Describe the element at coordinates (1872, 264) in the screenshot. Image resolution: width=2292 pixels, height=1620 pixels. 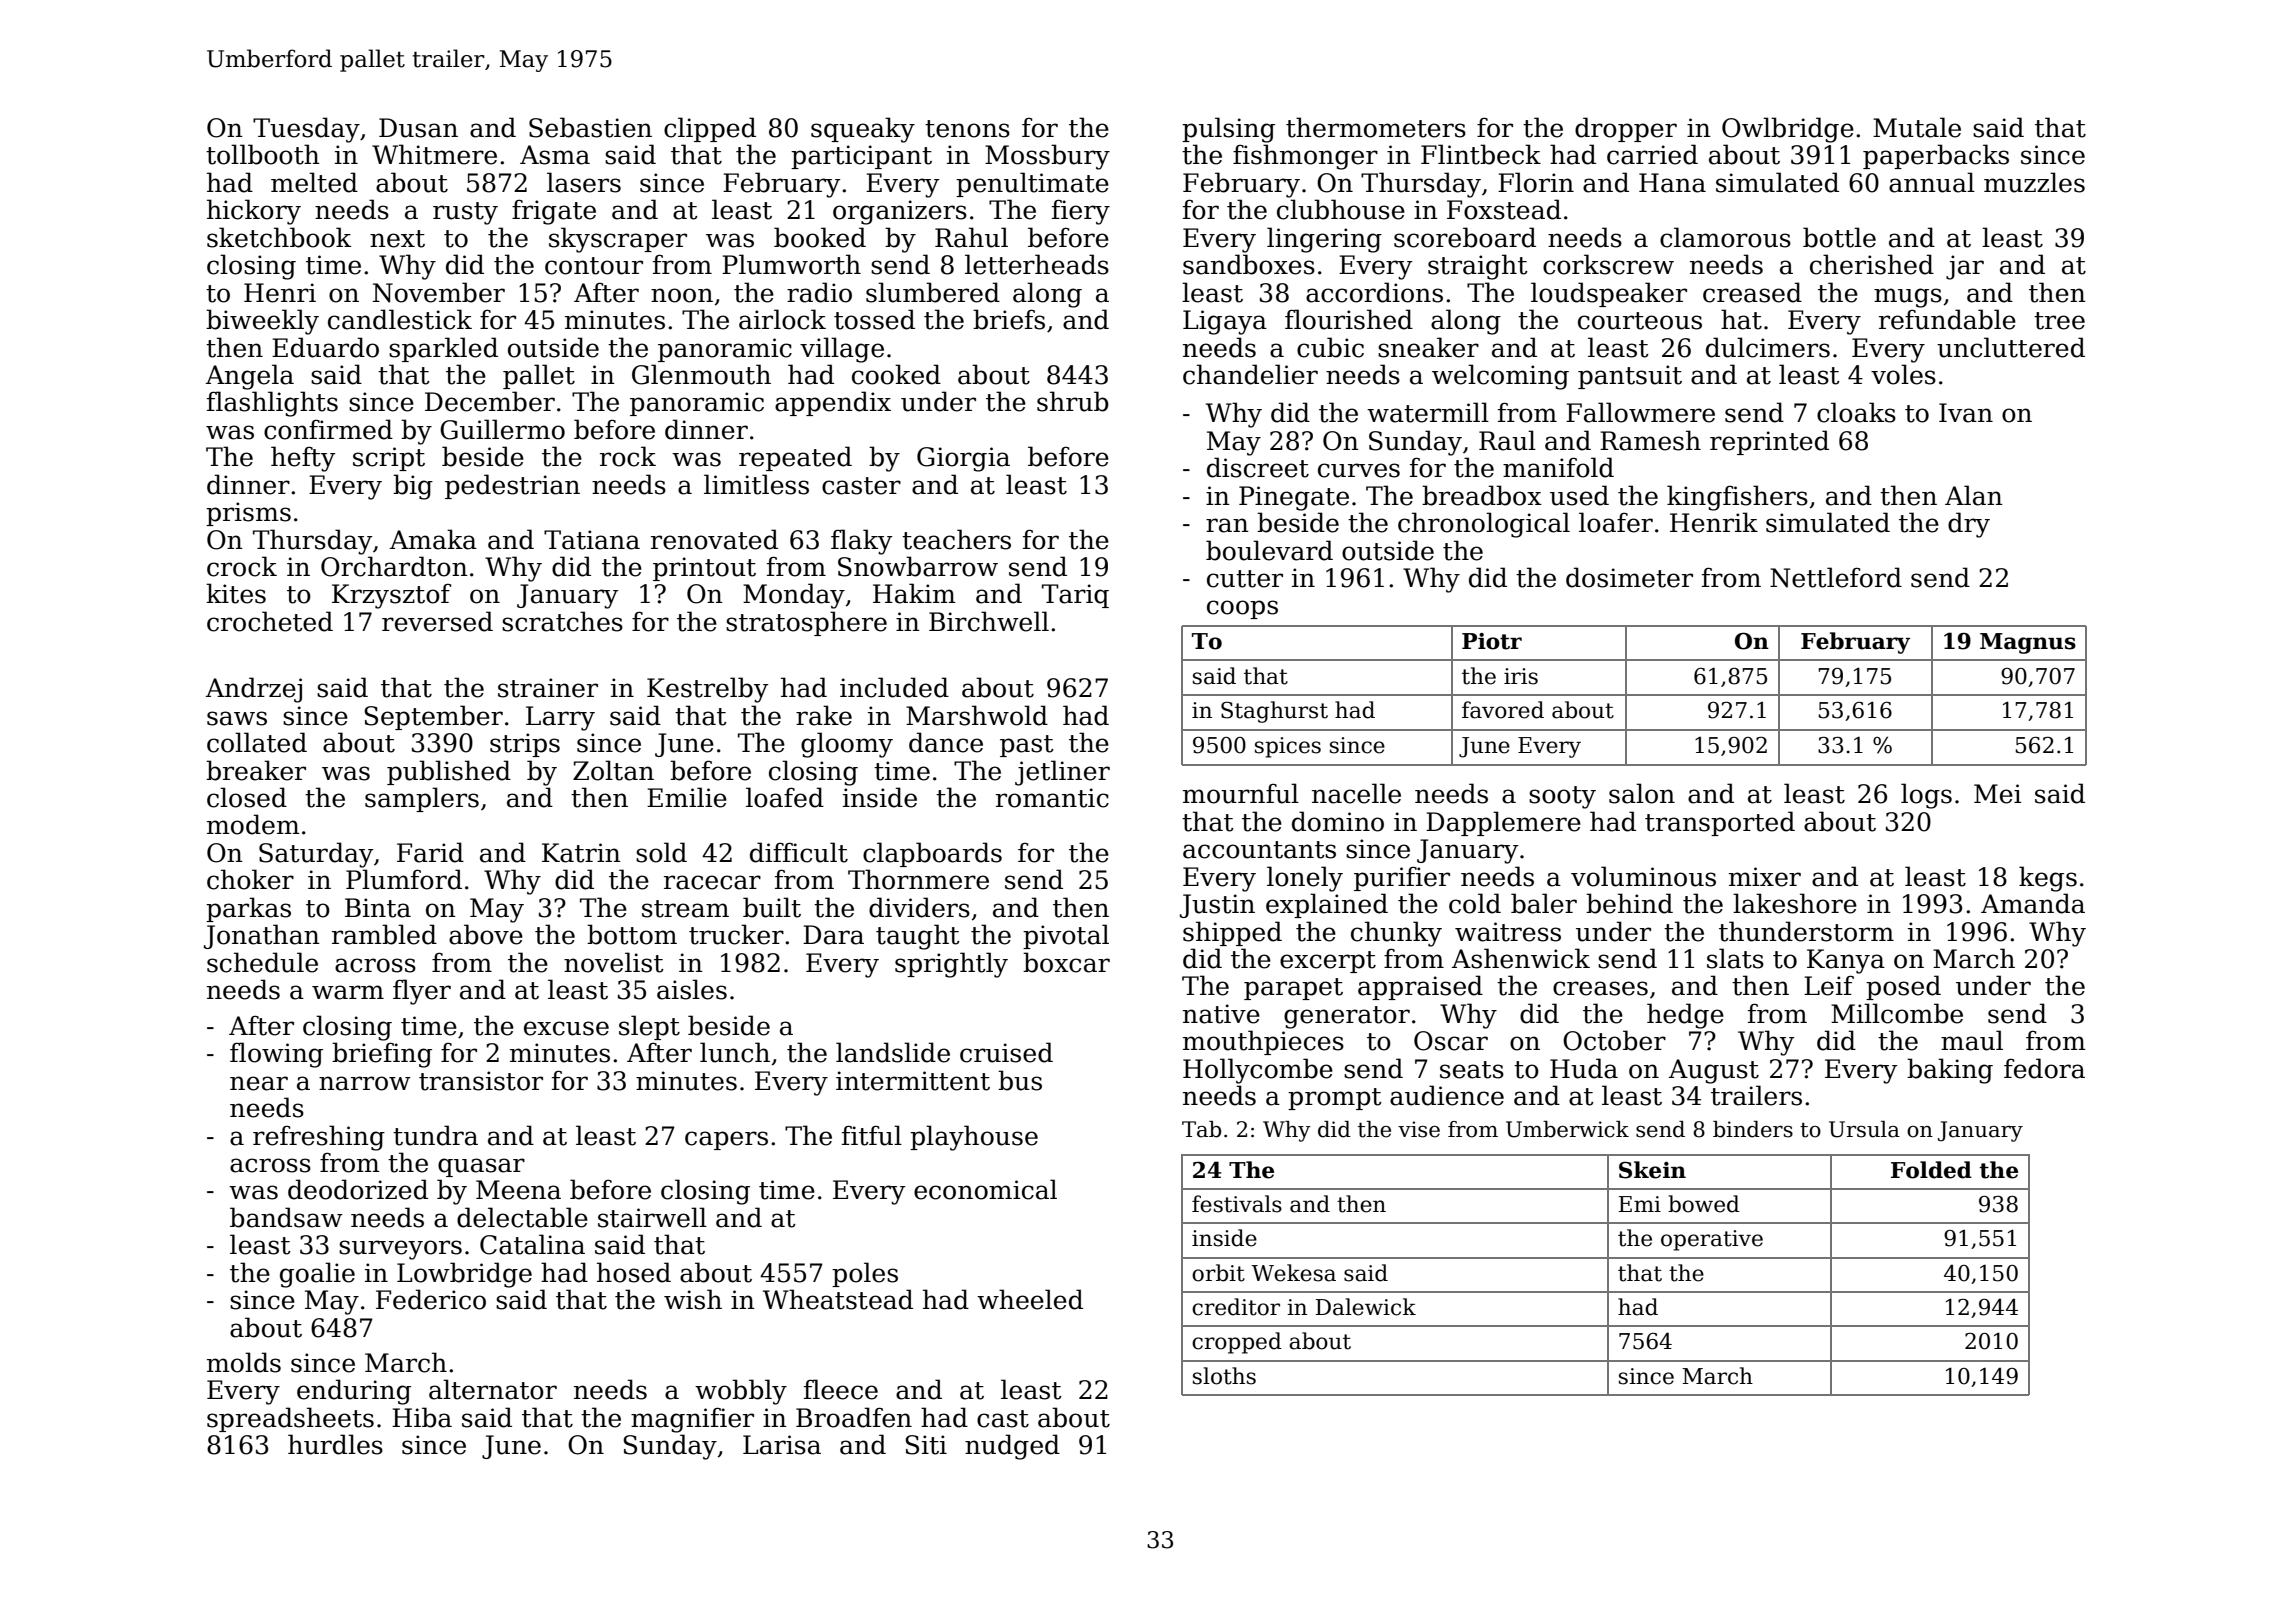
I see `cherished` at that location.
